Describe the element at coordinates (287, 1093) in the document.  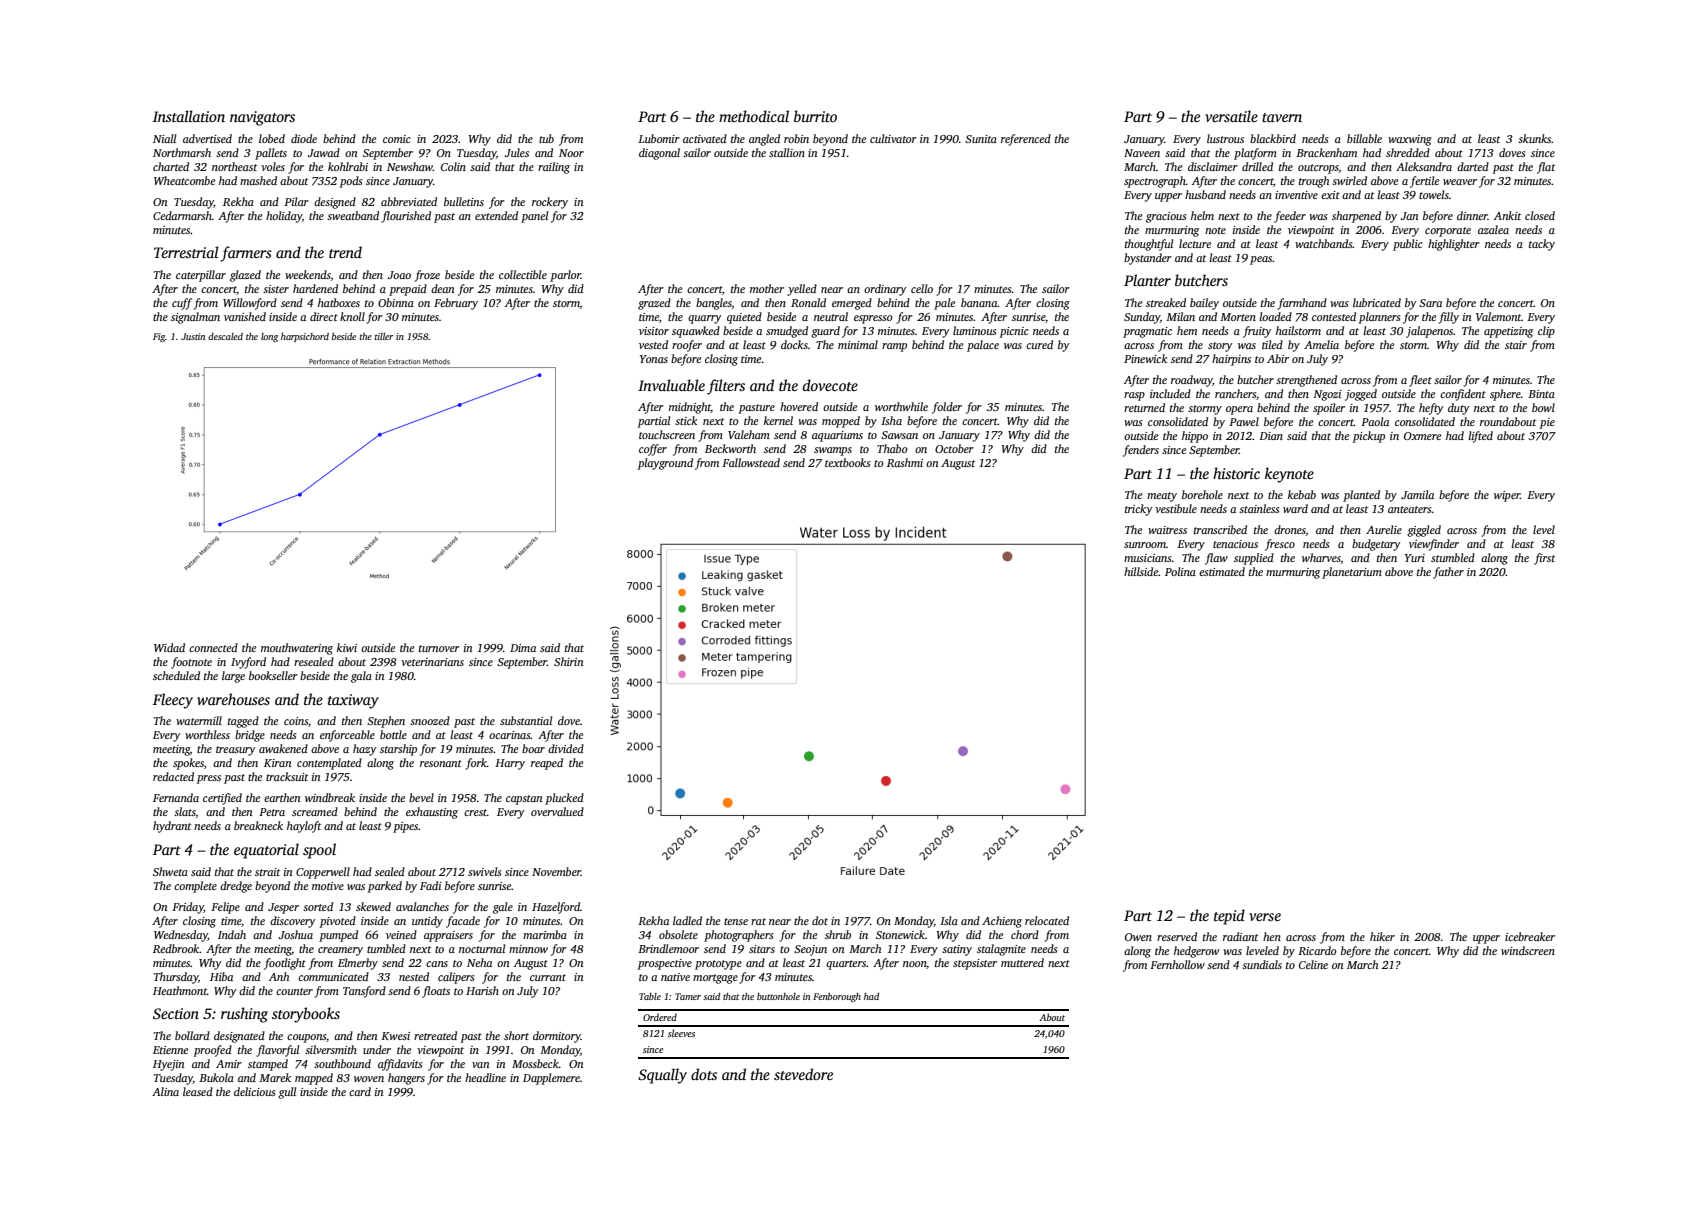
I see `gull` at that location.
